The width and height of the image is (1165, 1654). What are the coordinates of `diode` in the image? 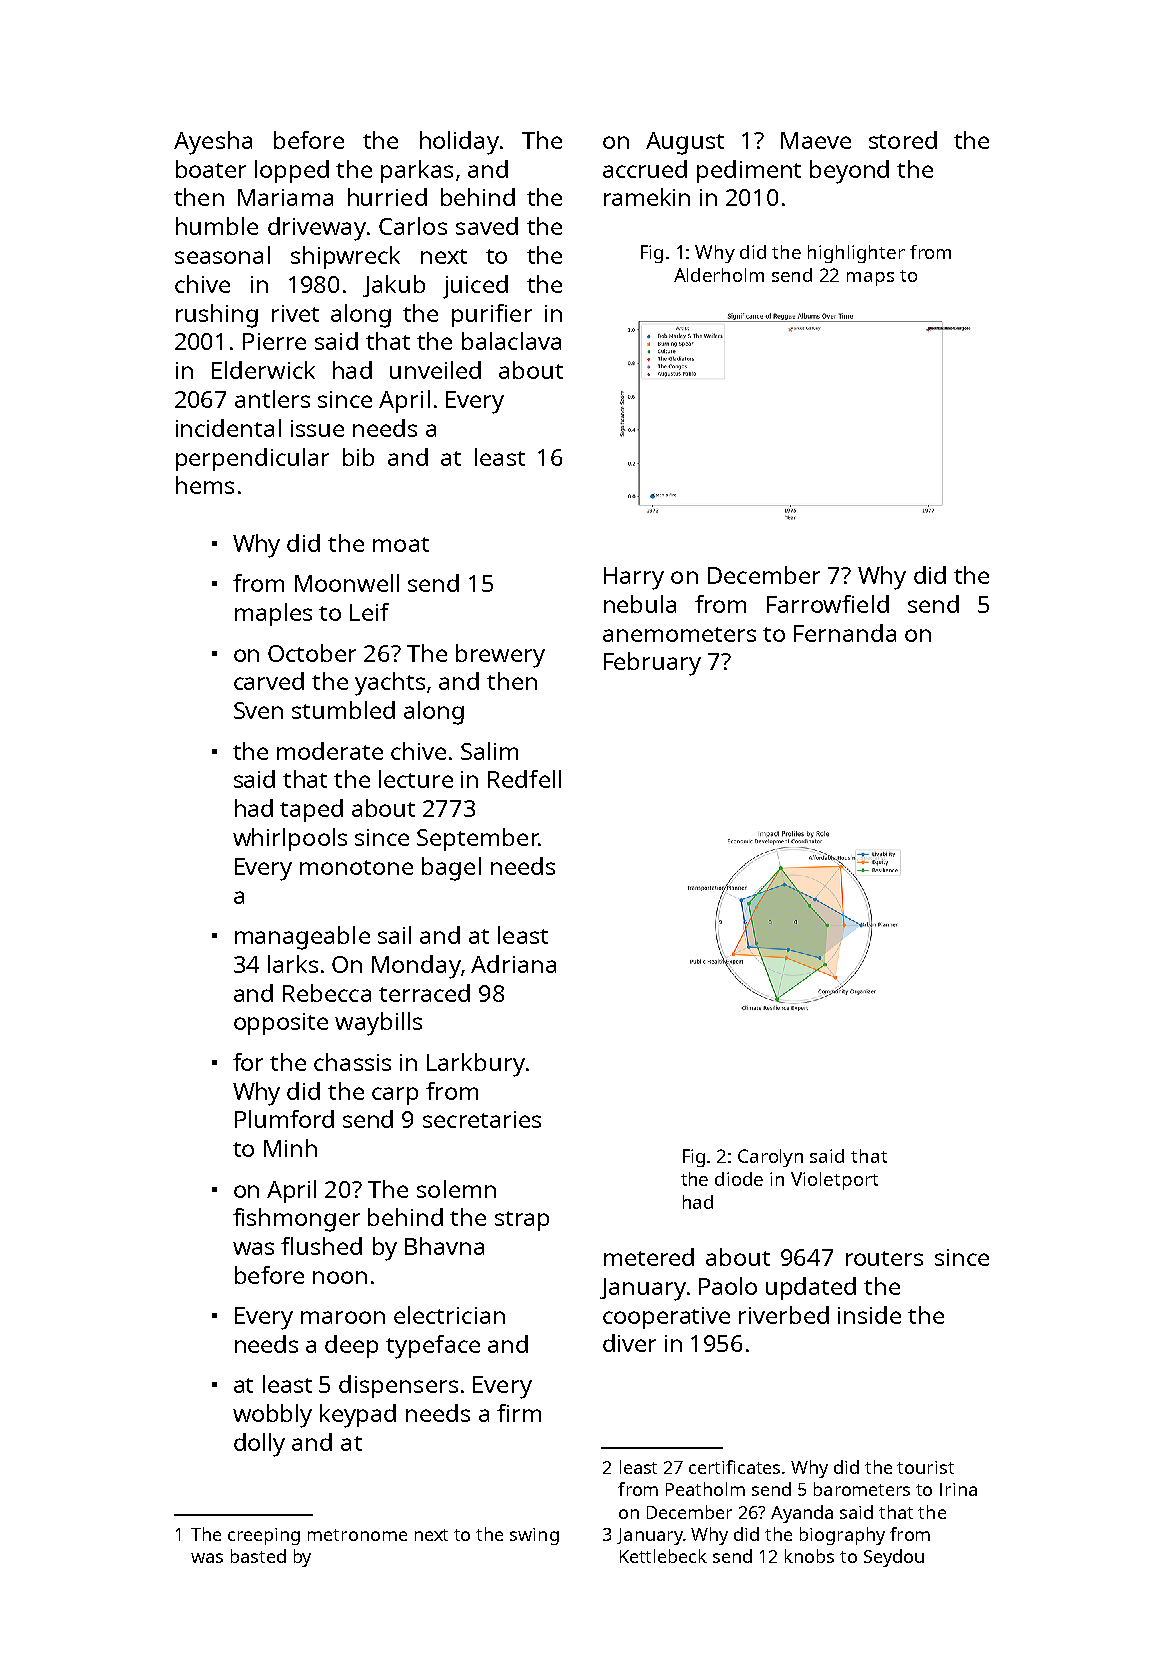 It's located at (739, 1179).
